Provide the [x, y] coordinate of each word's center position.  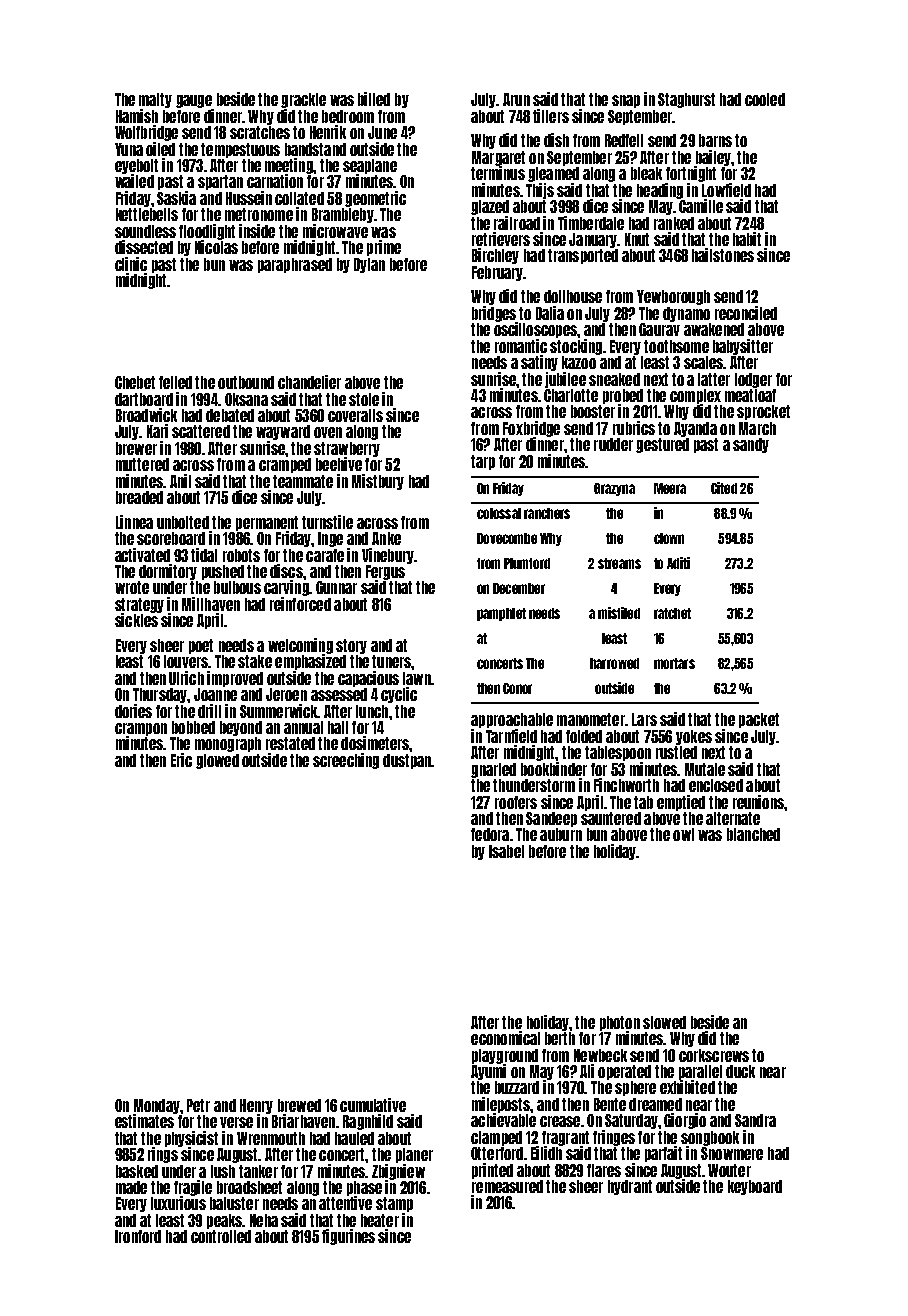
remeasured [507, 1186]
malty [155, 100]
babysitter [743, 347]
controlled [221, 1236]
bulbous [237, 587]
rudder [613, 444]
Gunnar [336, 587]
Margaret [498, 158]
